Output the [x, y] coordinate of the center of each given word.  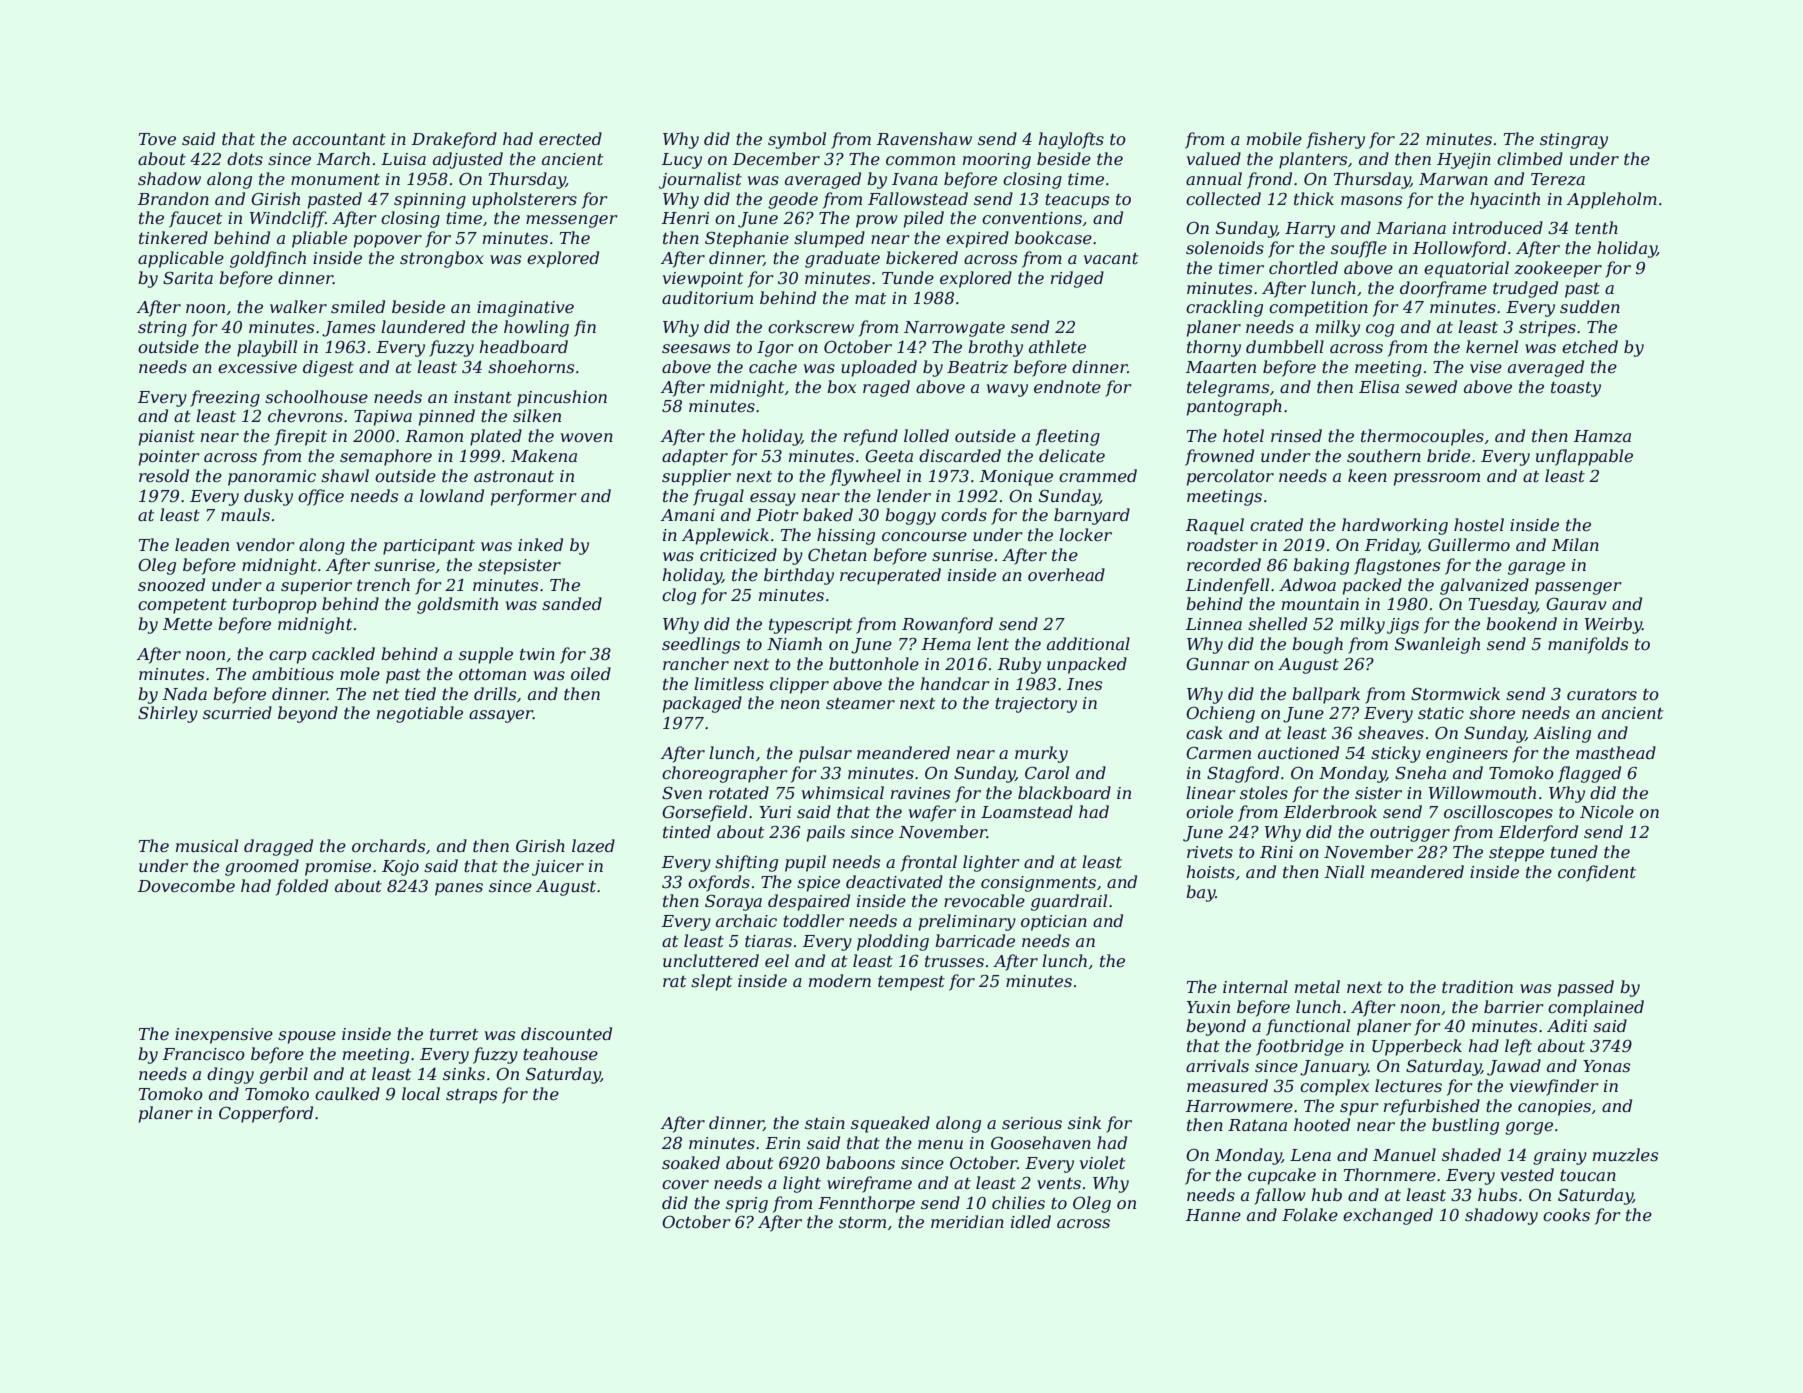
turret [454, 1034]
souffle [1359, 249]
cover [685, 1184]
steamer [860, 703]
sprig [747, 1205]
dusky [268, 497]
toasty [1576, 389]
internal [1255, 986]
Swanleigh [1437, 645]
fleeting [1067, 437]
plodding [893, 942]
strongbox [442, 259]
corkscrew [811, 326]
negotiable [420, 714]
